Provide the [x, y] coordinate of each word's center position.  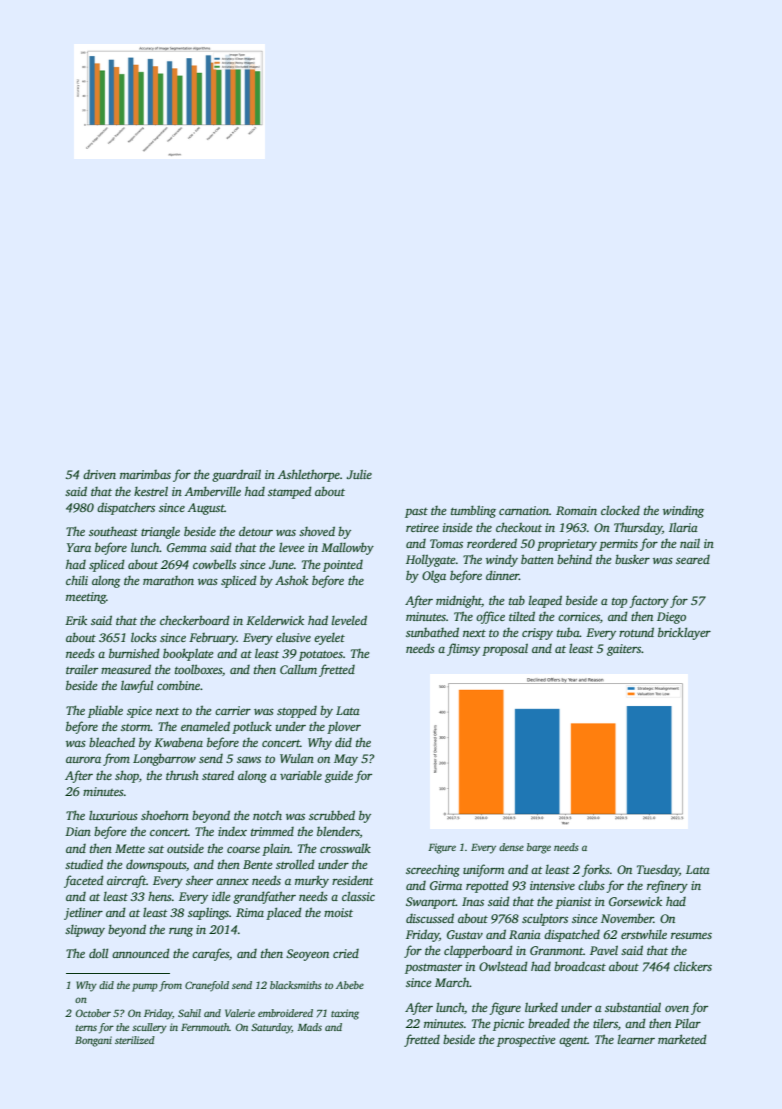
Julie [359, 474]
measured [126, 669]
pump [145, 987]
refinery [667, 886]
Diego [671, 618]
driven [99, 474]
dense [511, 847]
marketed [682, 1039]
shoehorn [165, 815]
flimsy [463, 649]
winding [683, 511]
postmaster [433, 968]
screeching [433, 870]
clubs [591, 885]
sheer [199, 880]
